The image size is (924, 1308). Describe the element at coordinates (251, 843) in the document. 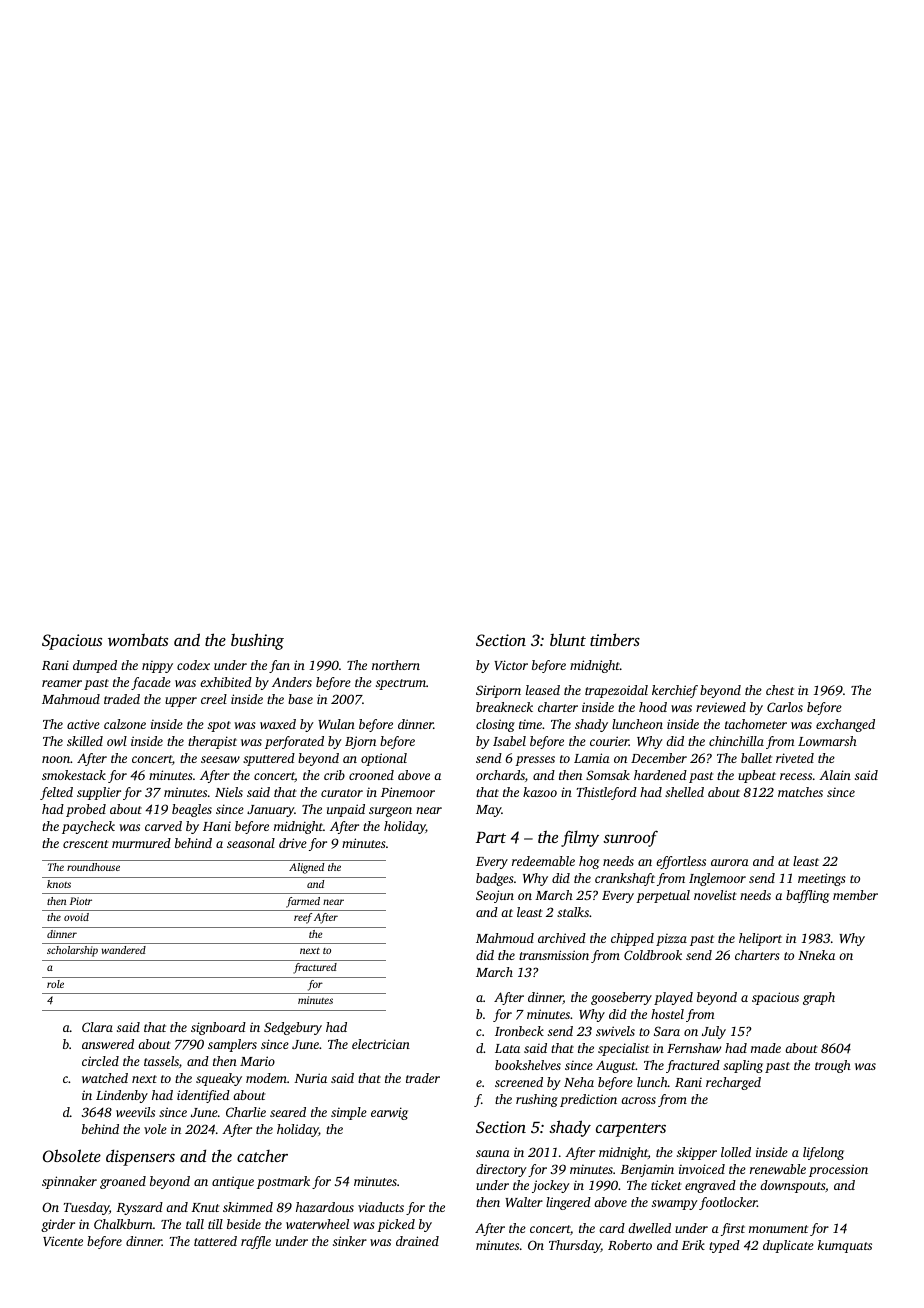

I see `seasonal` at that location.
